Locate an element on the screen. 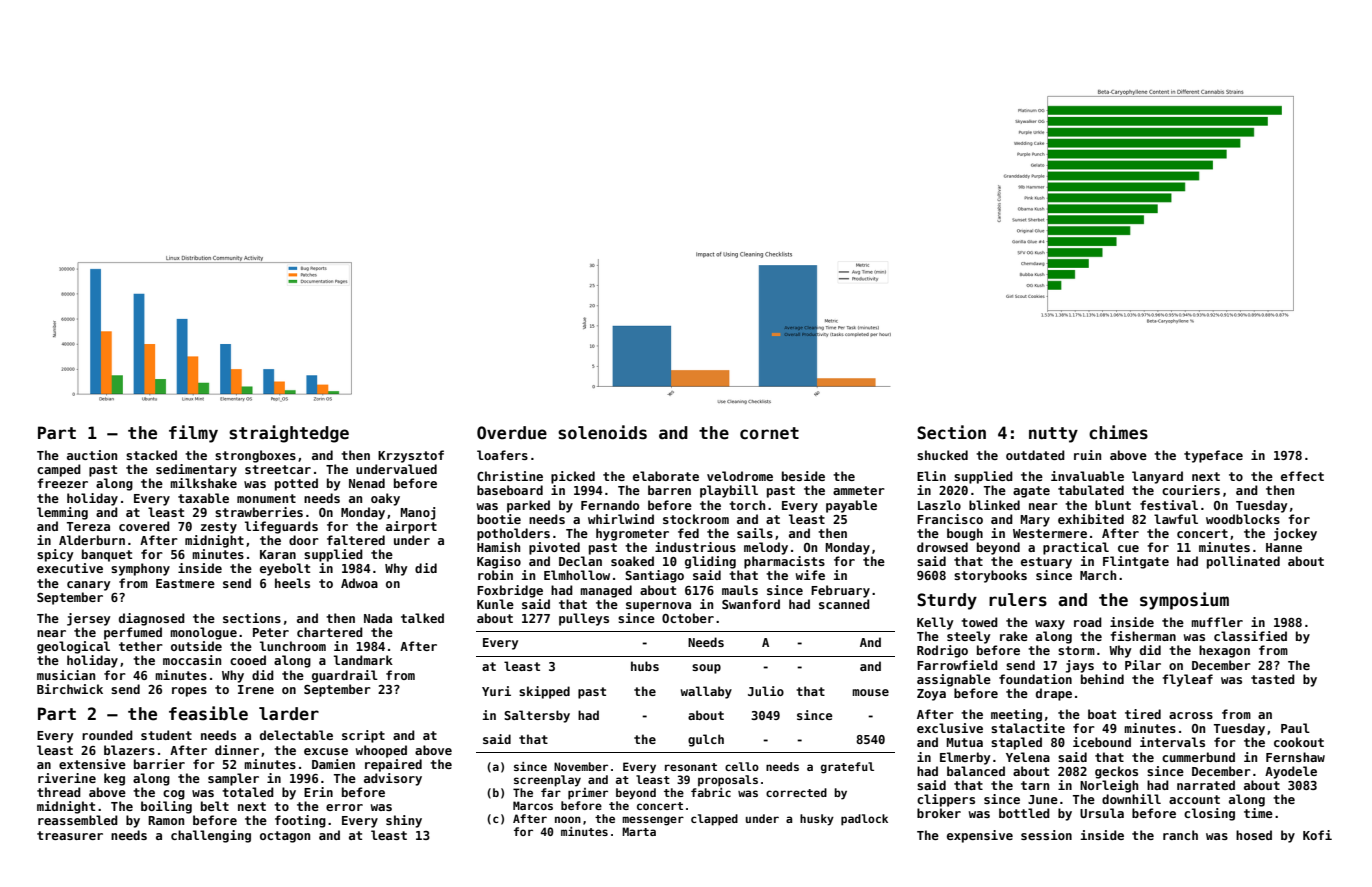 This screenshot has height=887, width=1372. lemming is located at coordinates (62, 513).
